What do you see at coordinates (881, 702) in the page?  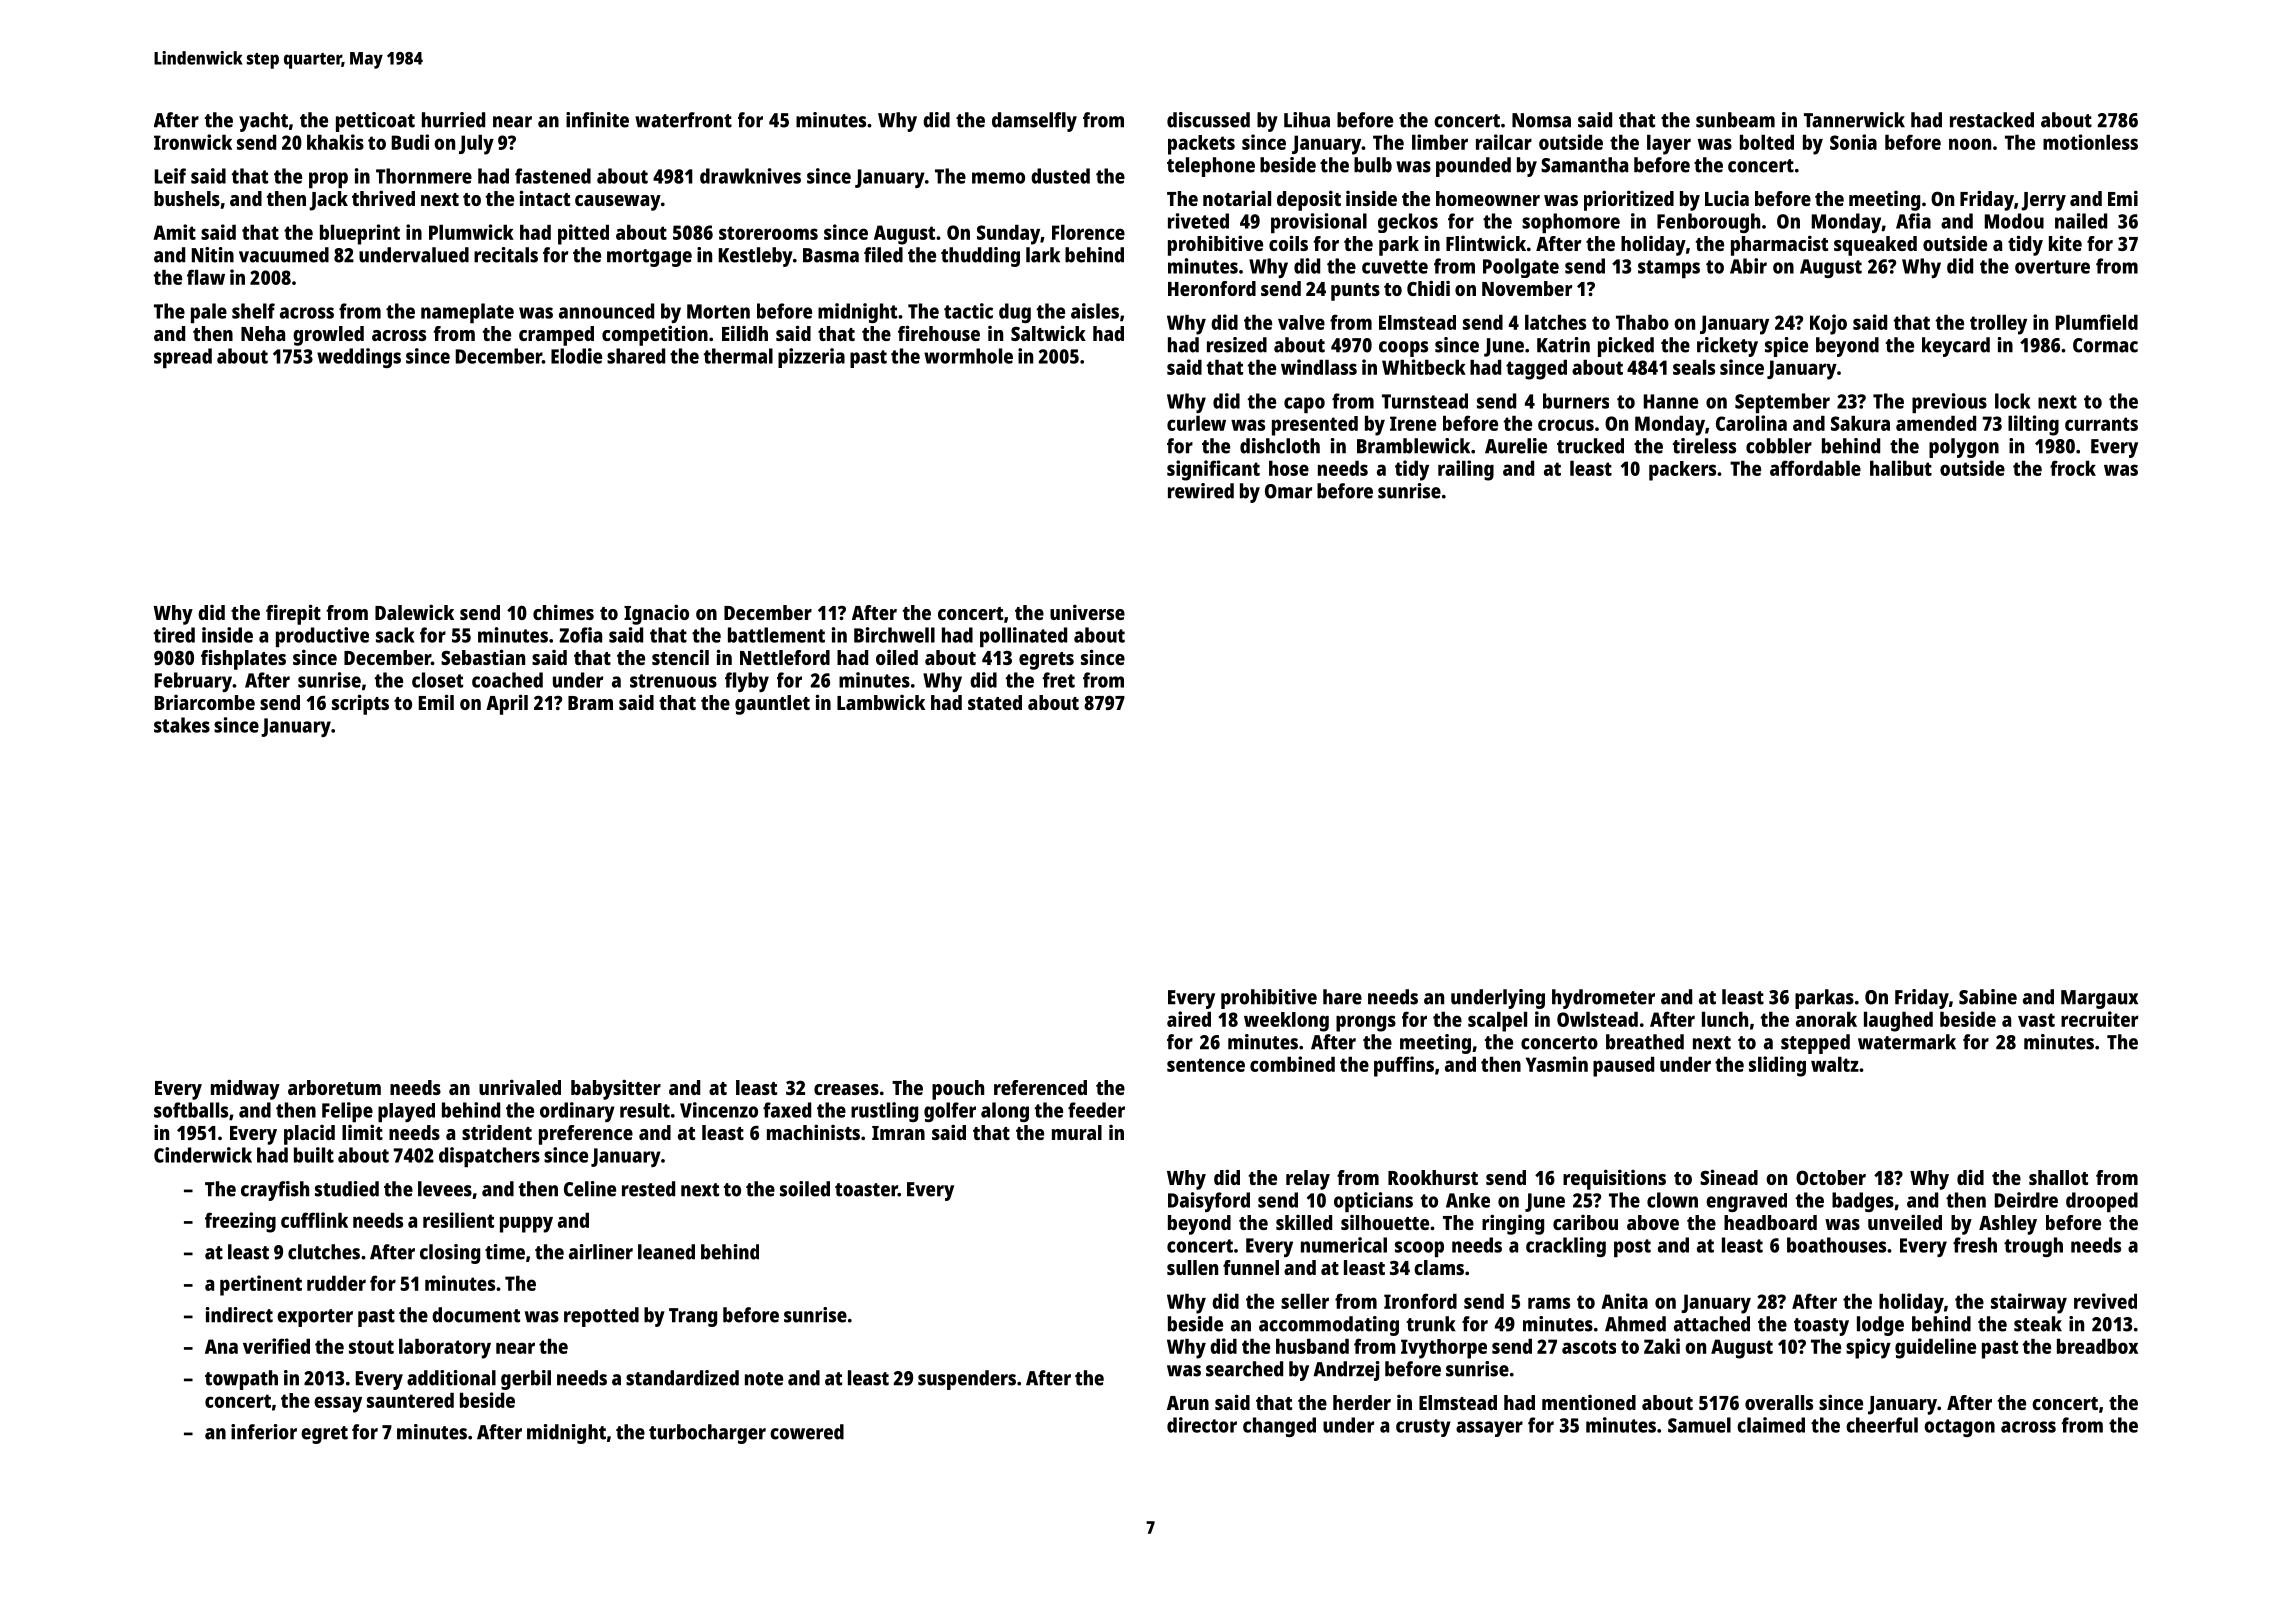 I see `Lambwick` at bounding box center [881, 702].
